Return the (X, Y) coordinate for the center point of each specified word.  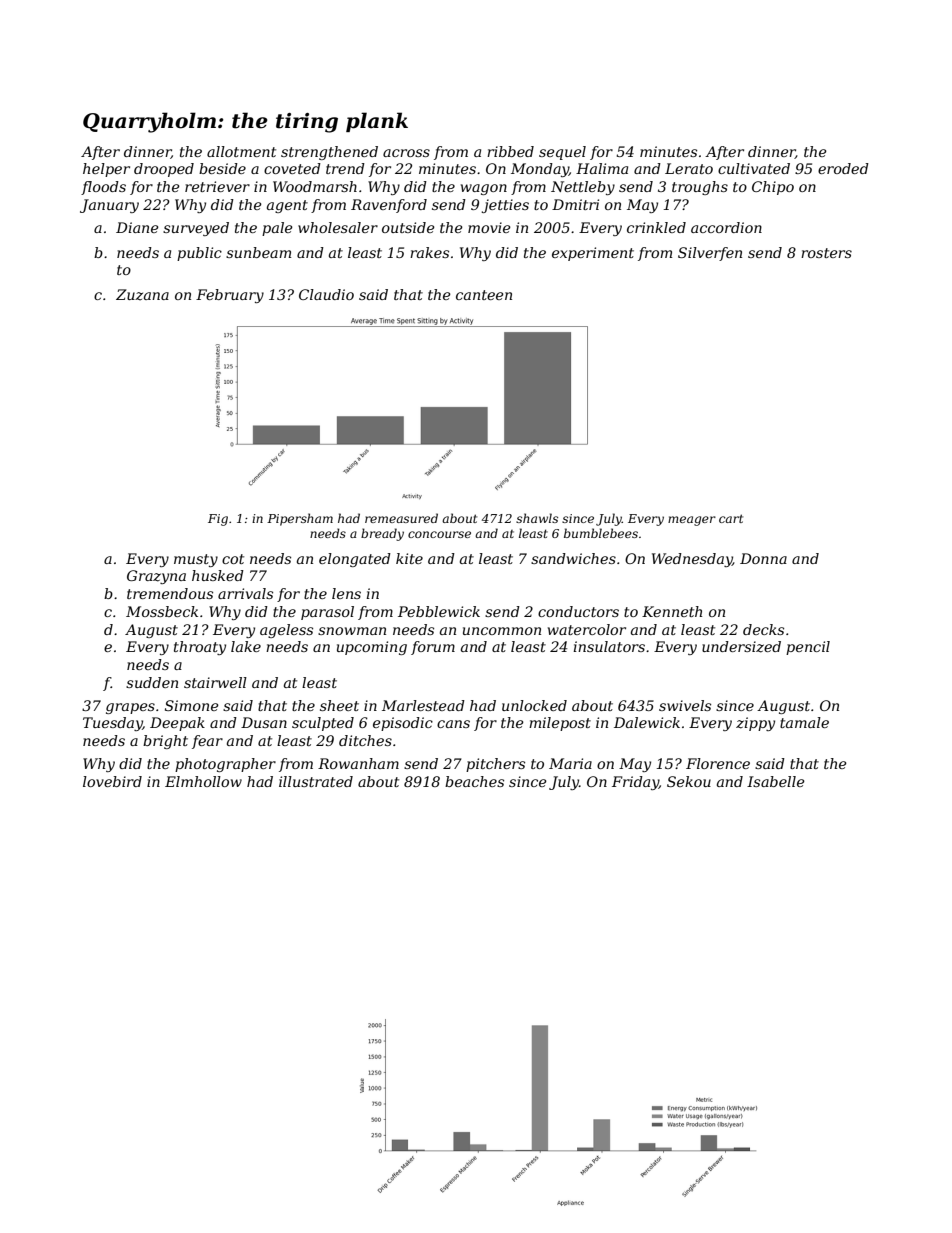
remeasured (401, 518)
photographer (225, 765)
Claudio (326, 294)
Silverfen (710, 254)
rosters (826, 253)
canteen (484, 295)
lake (246, 646)
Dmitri (575, 204)
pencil (808, 648)
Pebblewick (439, 611)
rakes (429, 252)
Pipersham (300, 519)
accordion (726, 227)
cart (731, 518)
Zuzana (142, 295)
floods (103, 188)
